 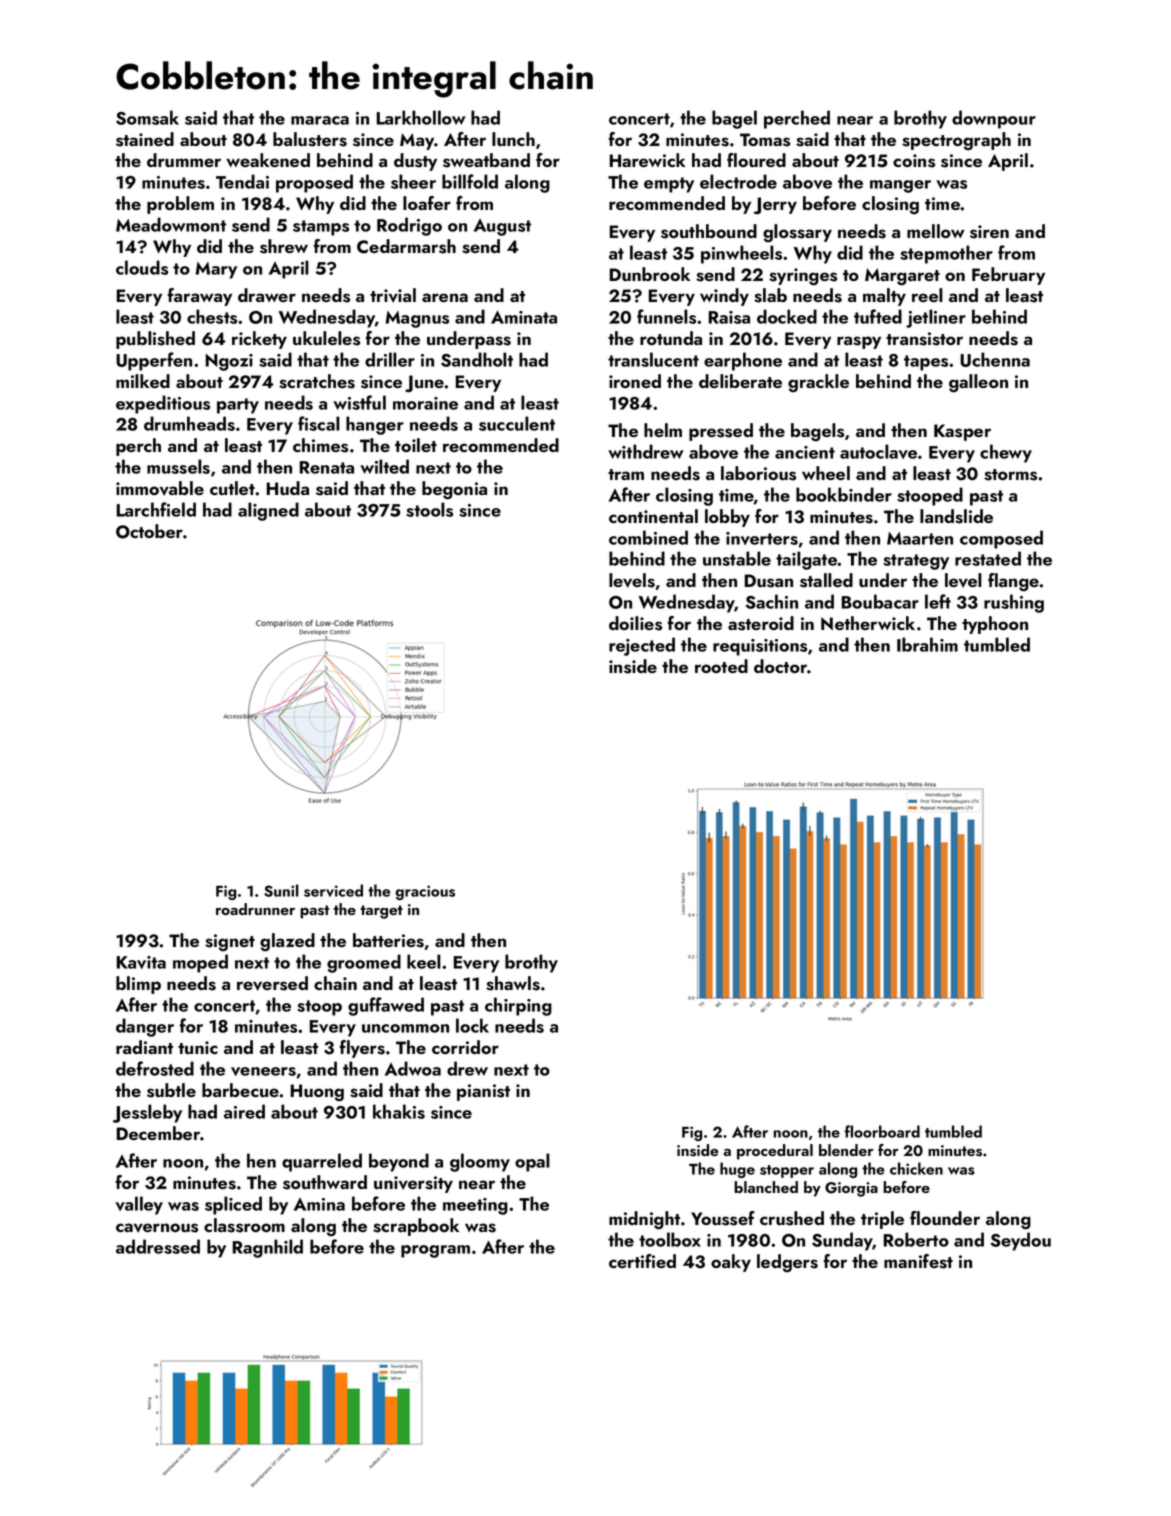 I want to click on Larchfield, so click(x=156, y=509).
